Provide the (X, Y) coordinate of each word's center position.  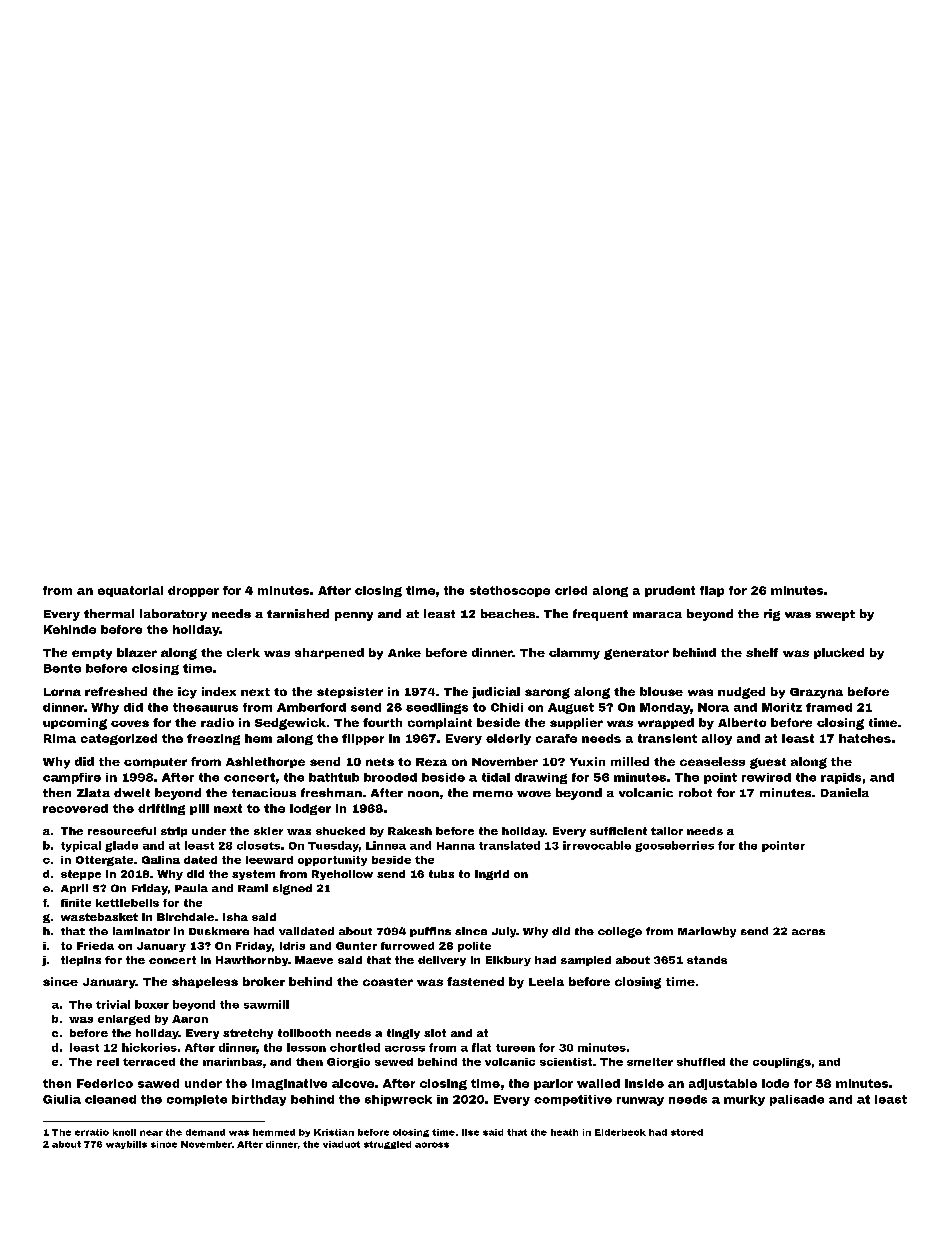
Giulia (62, 1099)
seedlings (437, 708)
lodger (310, 809)
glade (121, 846)
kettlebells (127, 903)
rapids (841, 778)
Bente (62, 668)
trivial (113, 1004)
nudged (741, 693)
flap (712, 591)
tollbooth (304, 1033)
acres (808, 932)
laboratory (173, 615)
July (504, 932)
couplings (782, 1063)
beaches (508, 613)
